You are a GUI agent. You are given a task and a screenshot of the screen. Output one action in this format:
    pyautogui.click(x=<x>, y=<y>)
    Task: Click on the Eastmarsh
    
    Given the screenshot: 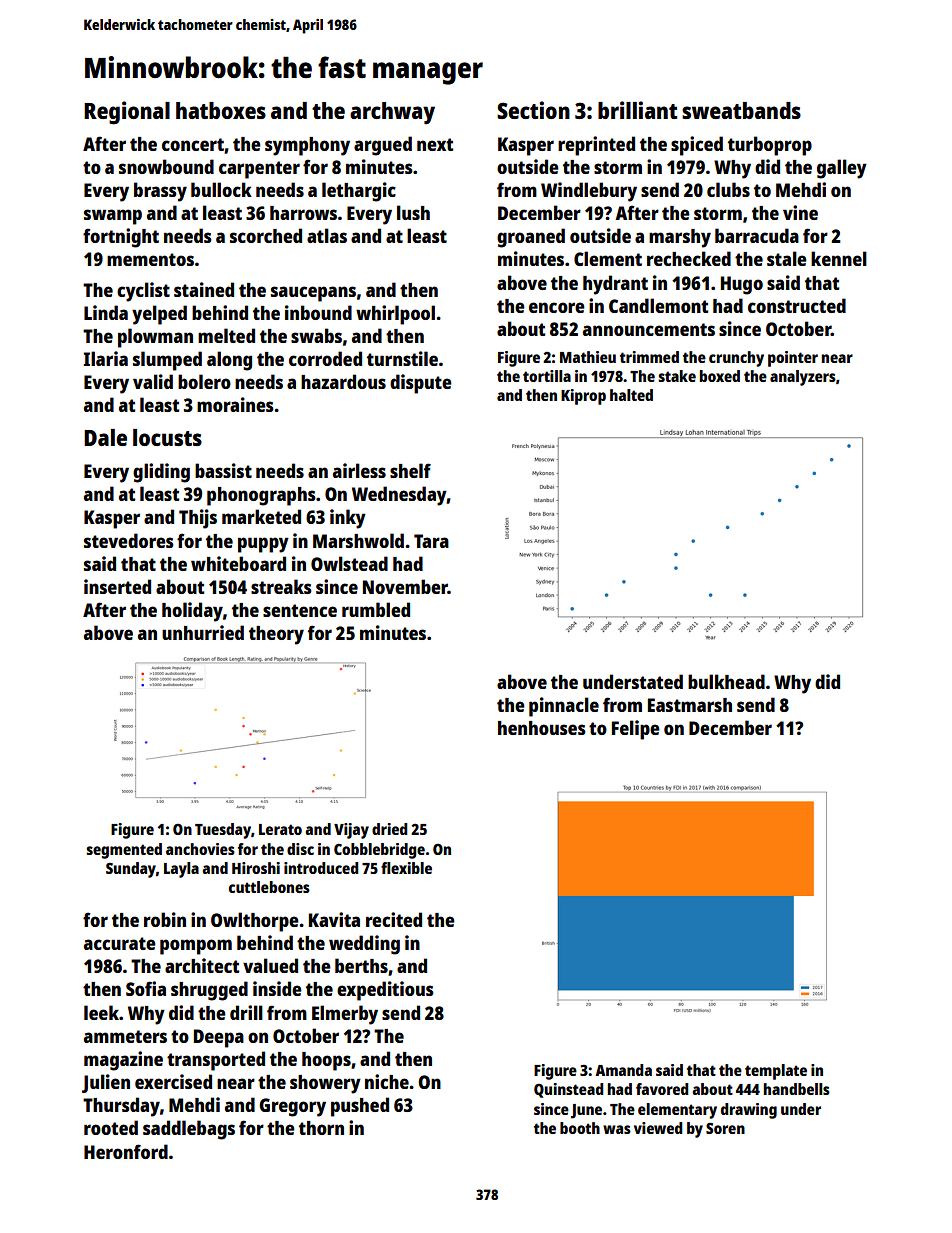 What is the action you would take?
    pyautogui.click(x=690, y=705)
